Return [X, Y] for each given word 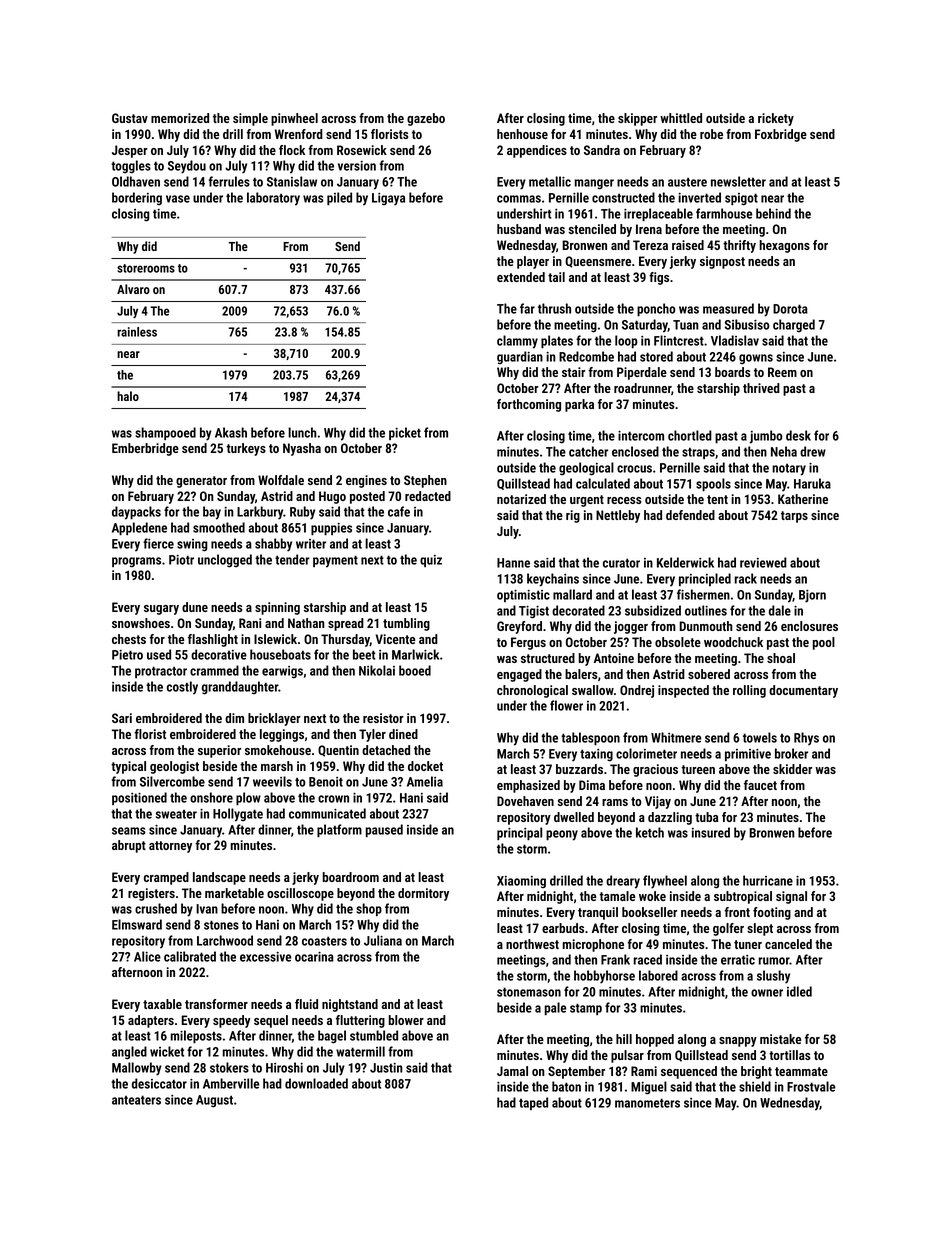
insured [711, 832]
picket [405, 433]
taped [533, 1103]
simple [250, 119]
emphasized [528, 786]
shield [755, 1086]
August [214, 1101]
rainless [137, 332]
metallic [550, 181]
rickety [776, 119]
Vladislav [735, 340]
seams [129, 831]
